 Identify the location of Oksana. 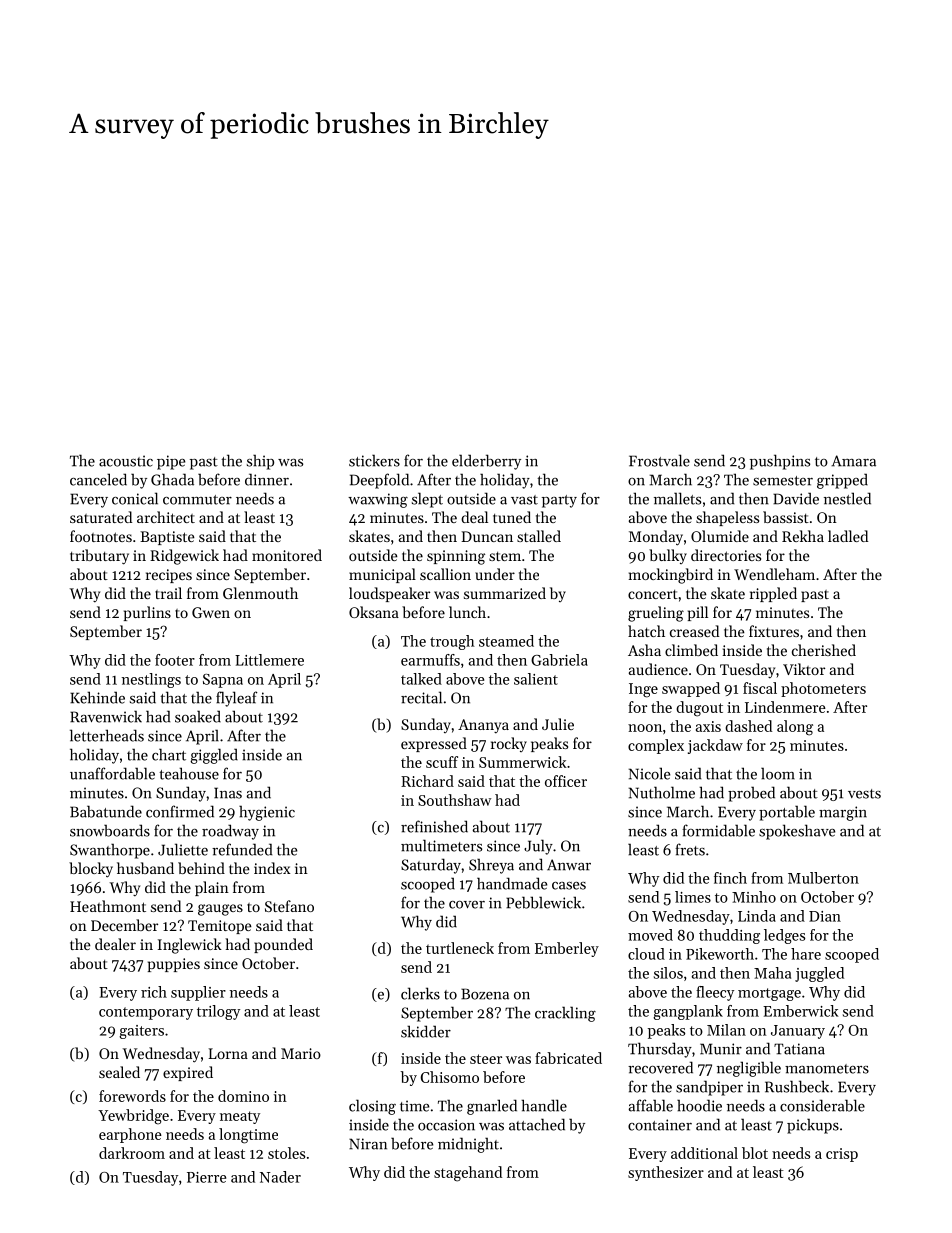
(374, 612).
